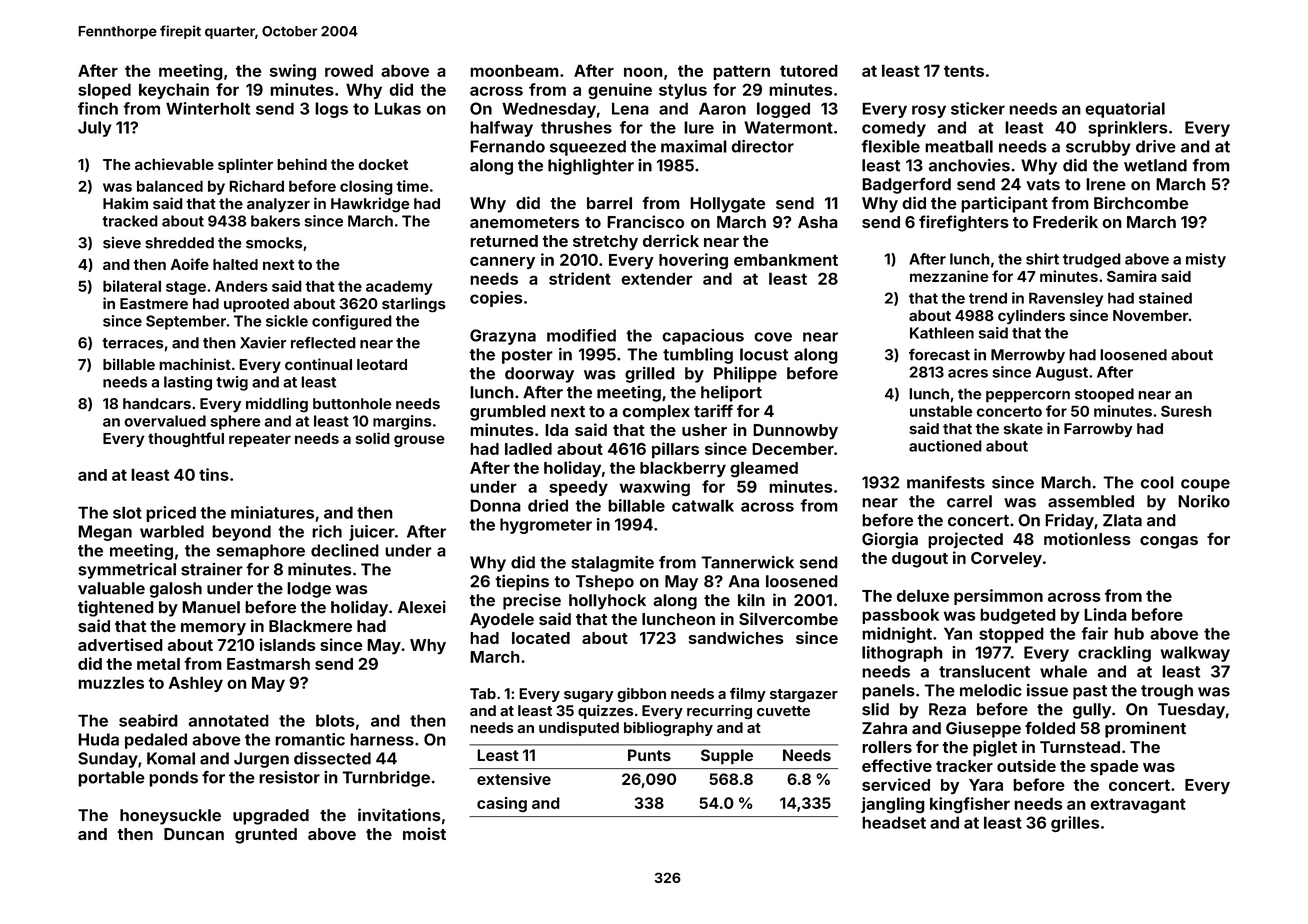 The width and height of the screenshot is (1308, 924). I want to click on Tannerwick, so click(747, 562).
